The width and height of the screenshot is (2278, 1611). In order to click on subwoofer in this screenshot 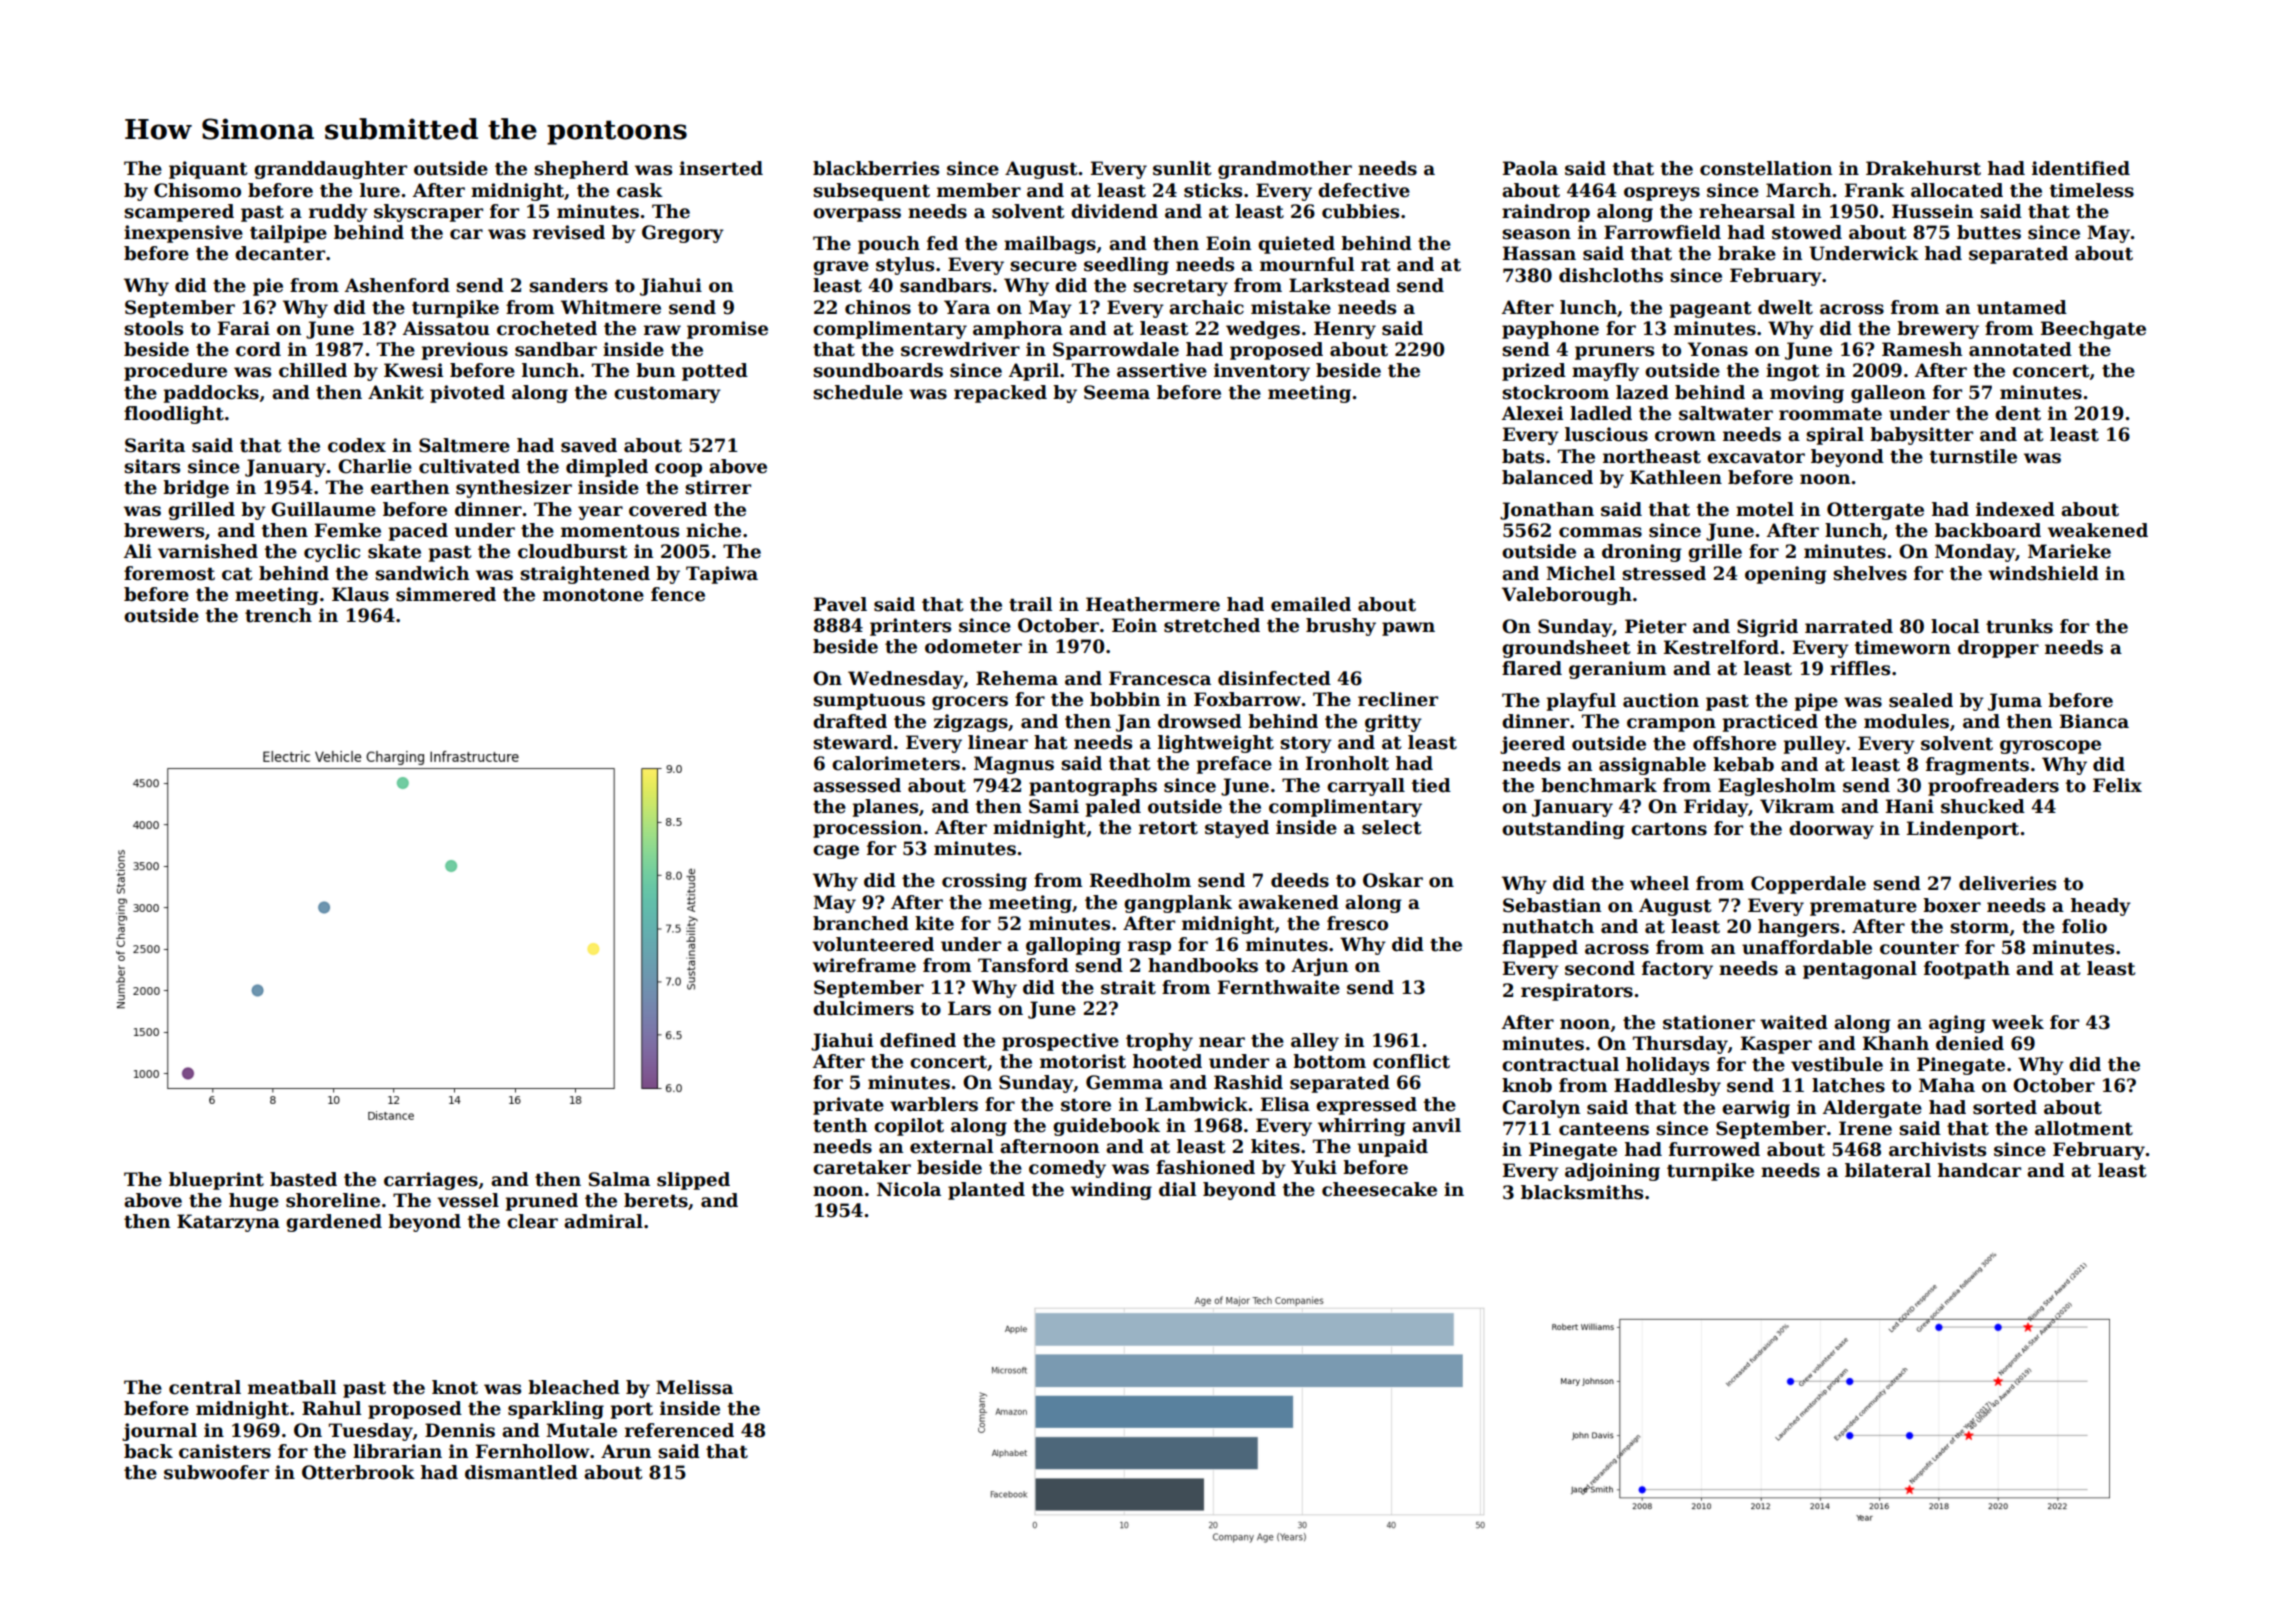, I will do `click(216, 1472)`.
